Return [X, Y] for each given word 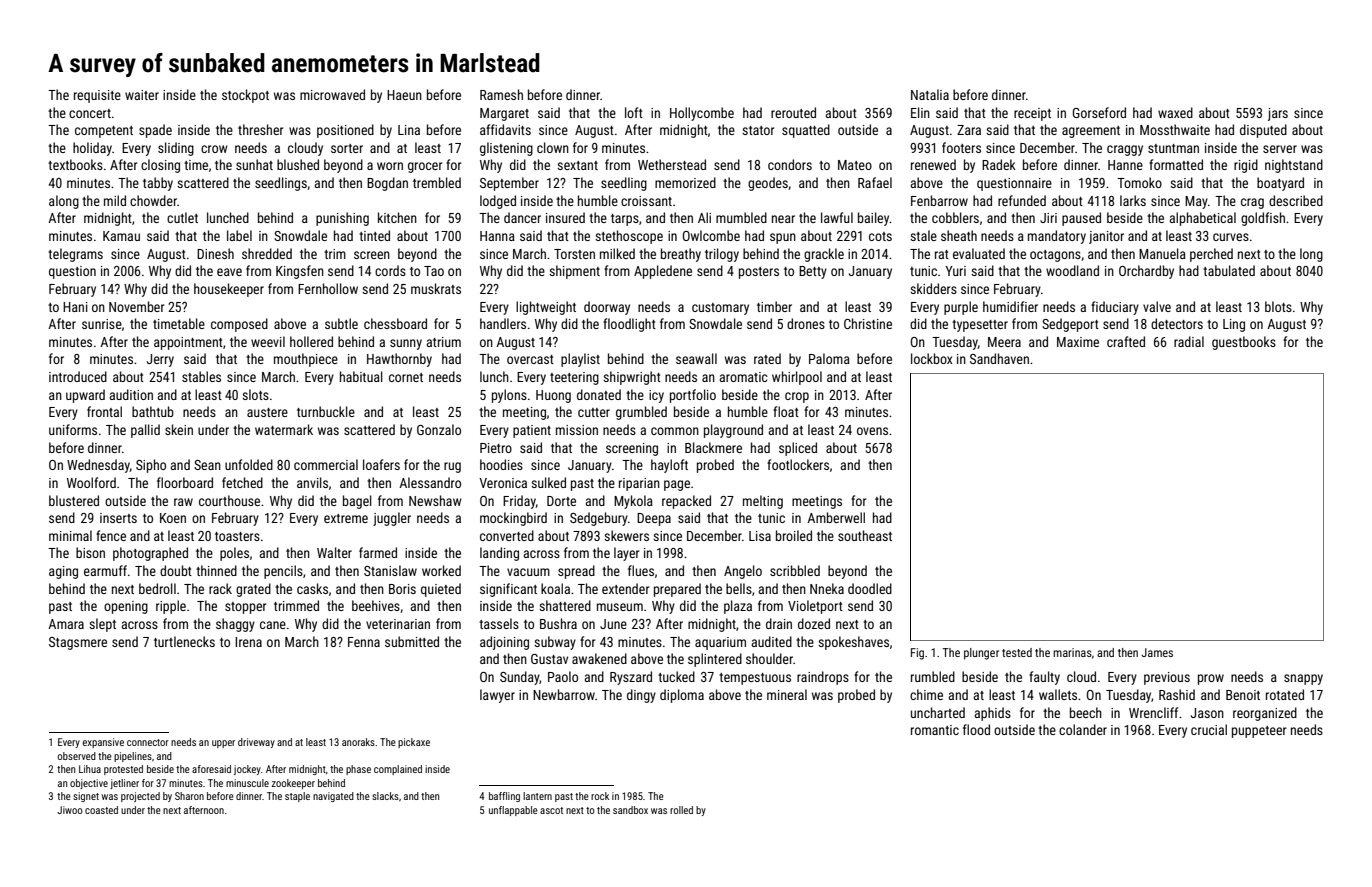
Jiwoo [70, 810]
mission [577, 430]
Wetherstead [672, 164]
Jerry [160, 360]
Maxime [1078, 342]
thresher [260, 129]
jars [1278, 114]
